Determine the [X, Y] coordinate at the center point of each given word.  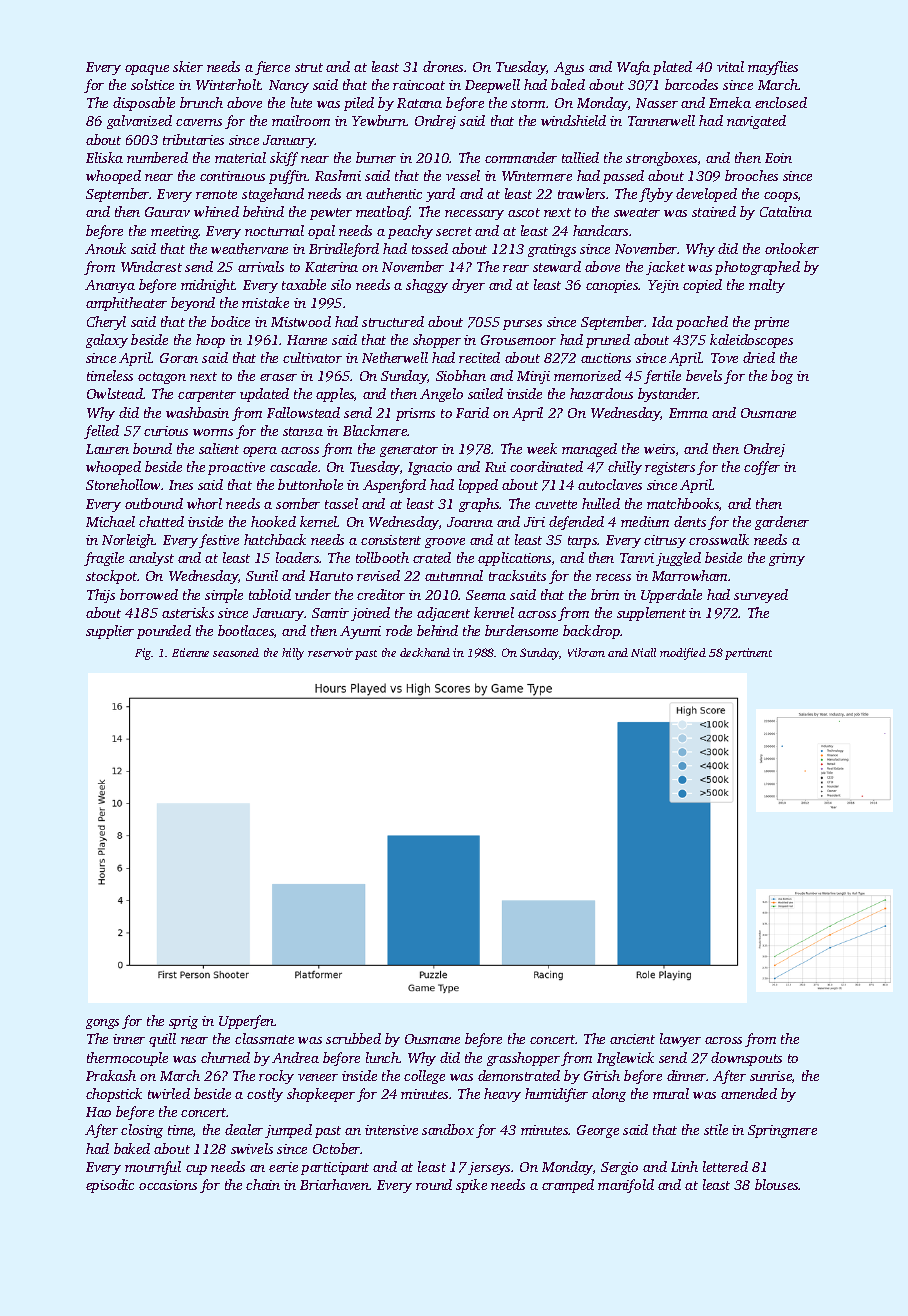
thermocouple [127, 1059]
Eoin [778, 158]
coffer [762, 468]
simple [224, 596]
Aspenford [394, 486]
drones [443, 66]
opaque [147, 70]
